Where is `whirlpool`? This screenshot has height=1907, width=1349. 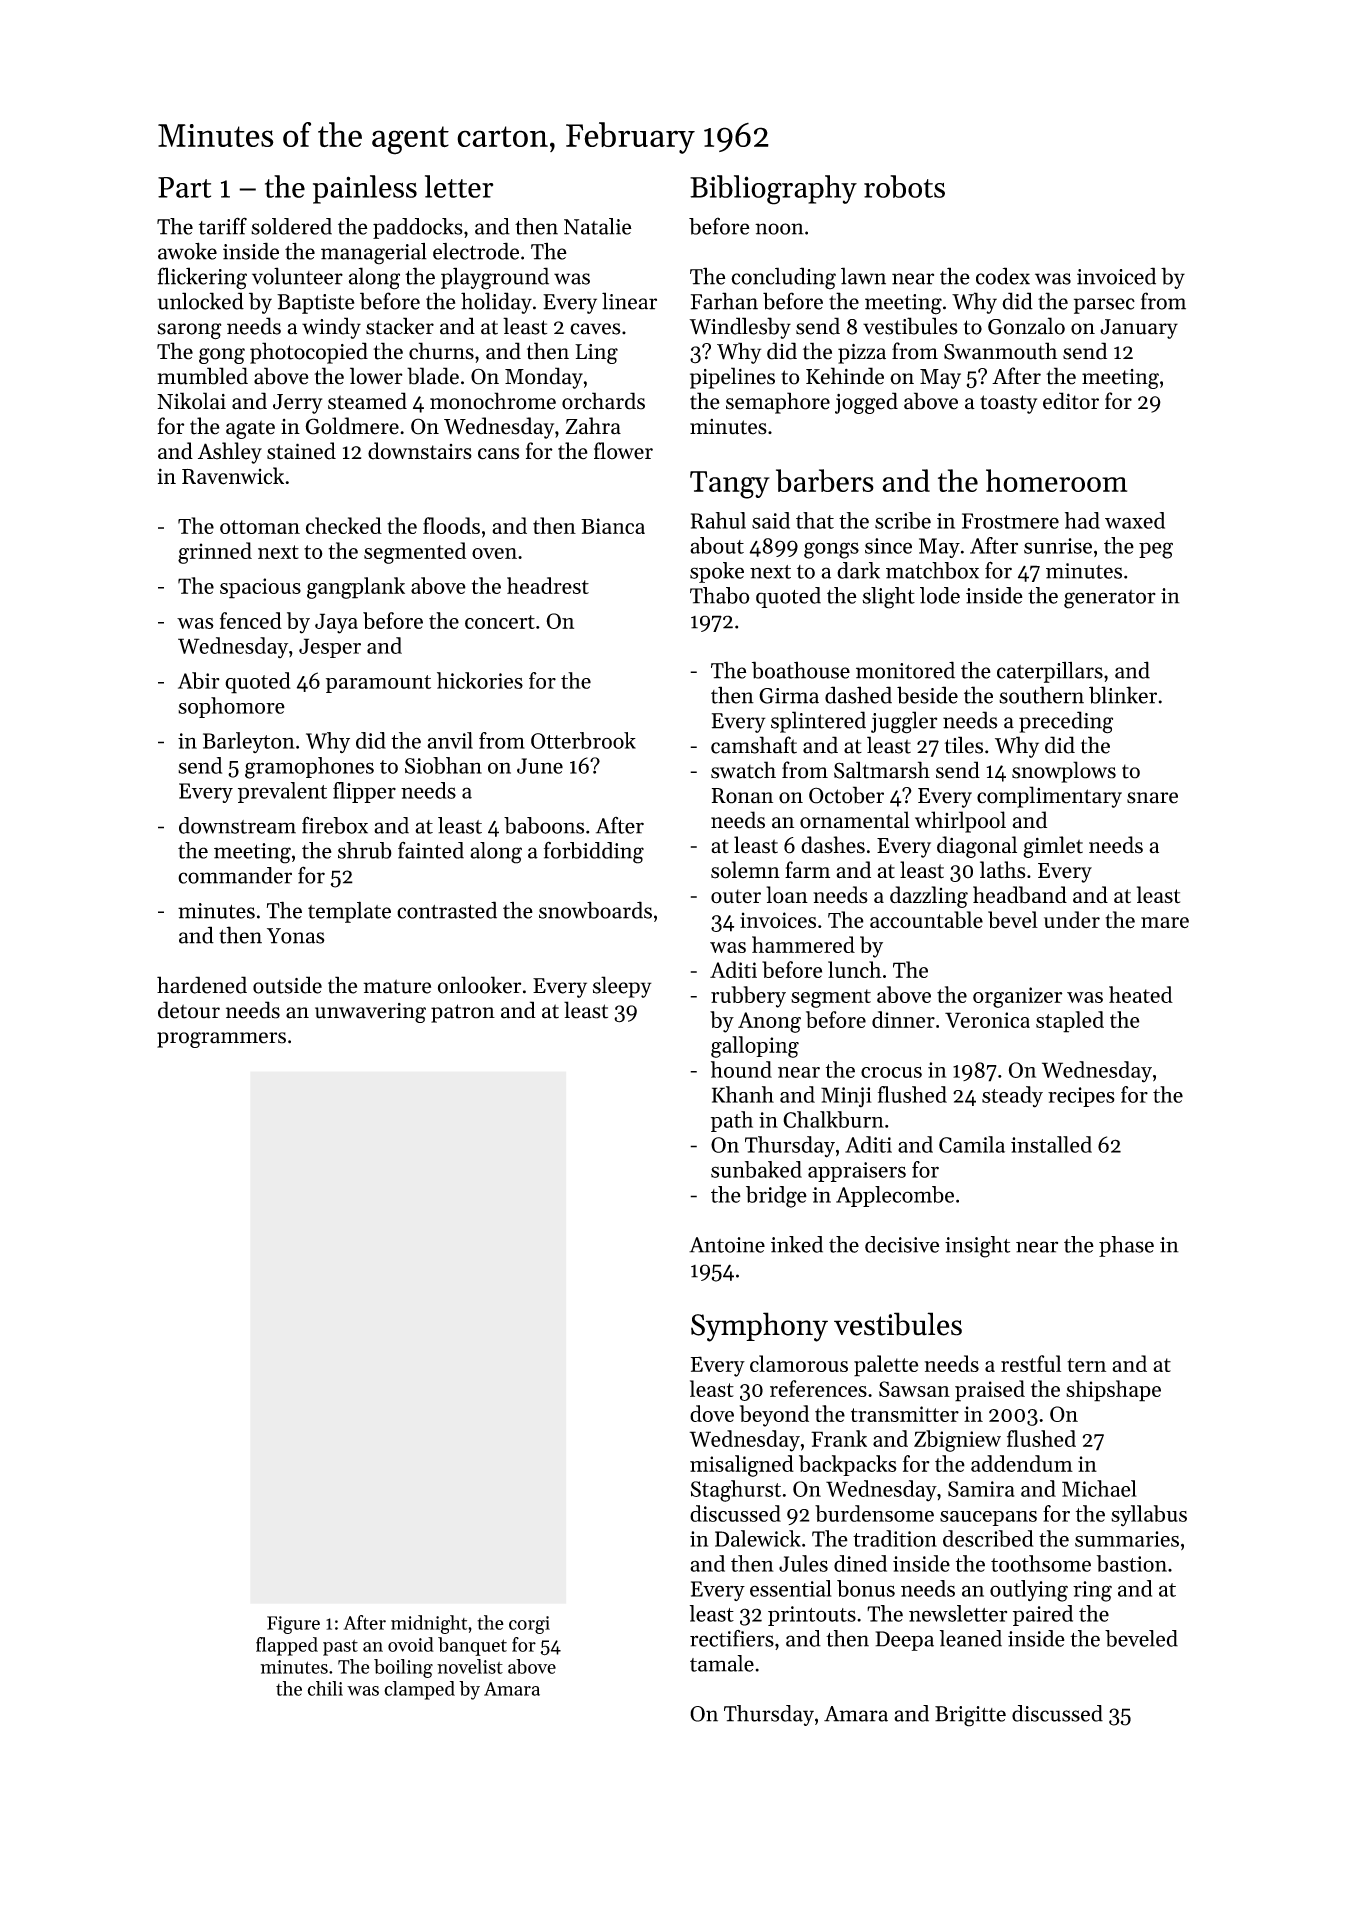 whirlpool is located at coordinates (960, 822).
